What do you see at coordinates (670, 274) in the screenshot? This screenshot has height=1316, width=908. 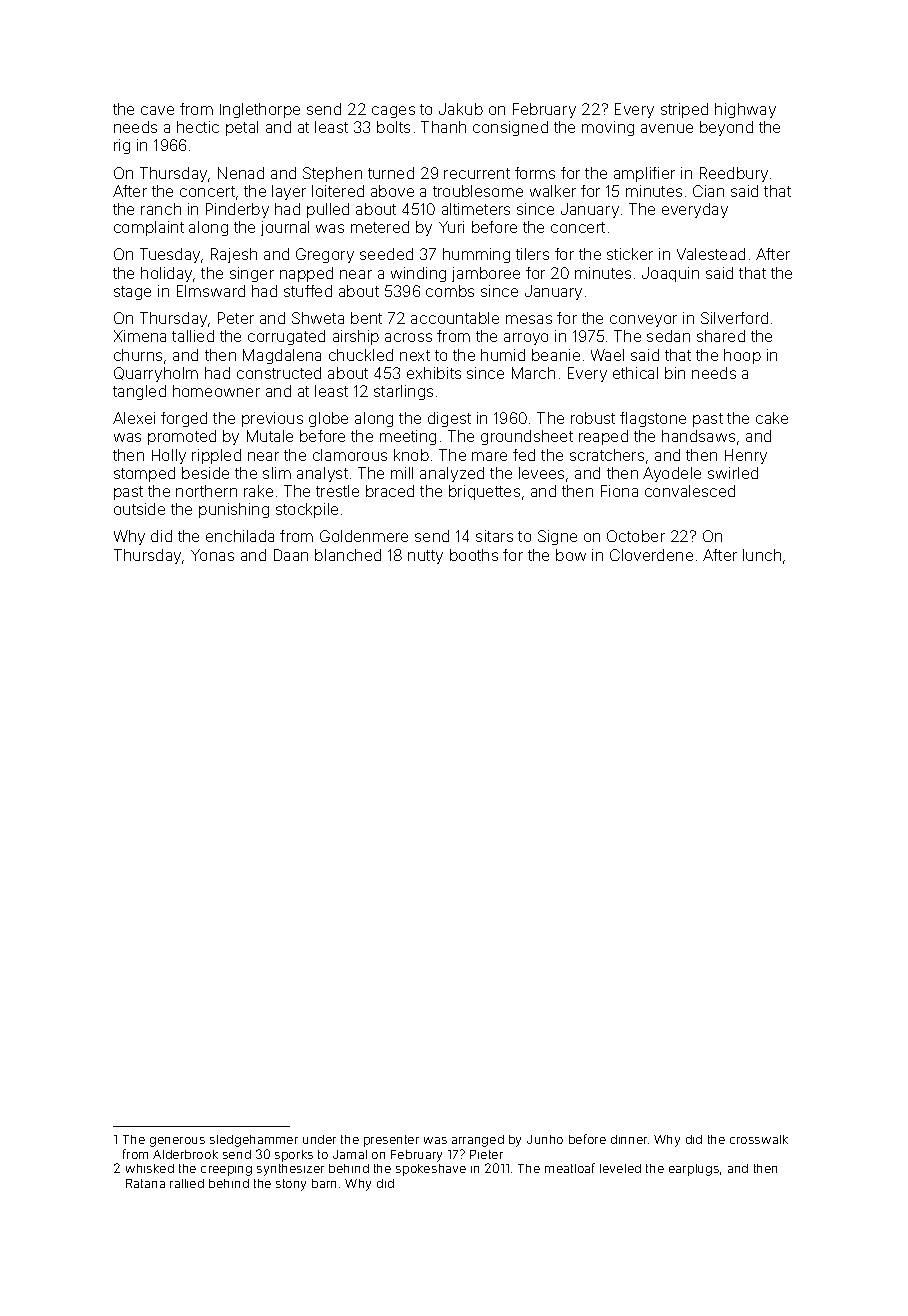 I see `Joaquin` at bounding box center [670, 274].
